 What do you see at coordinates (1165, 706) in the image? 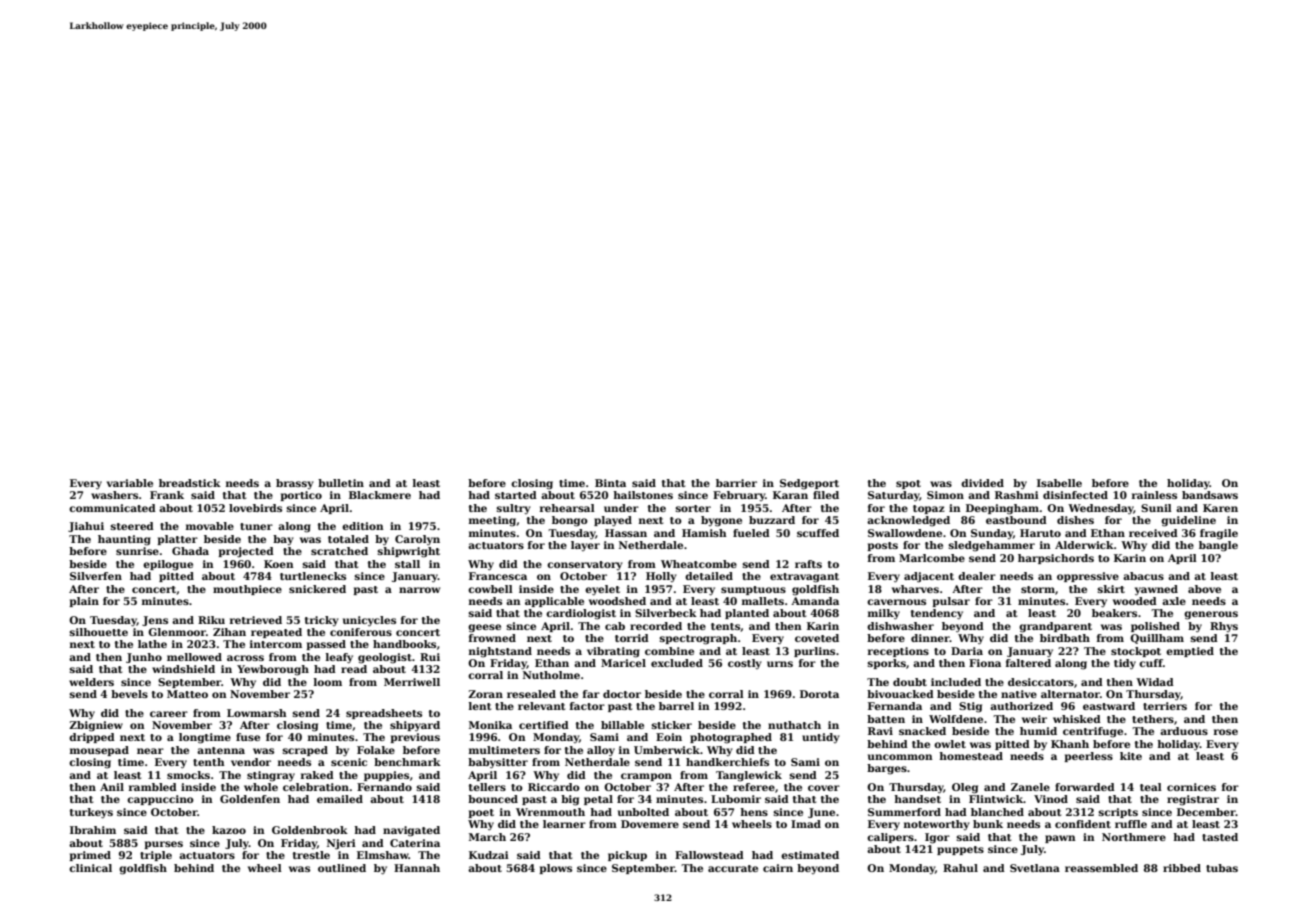
I see `terriers` at bounding box center [1165, 706].
